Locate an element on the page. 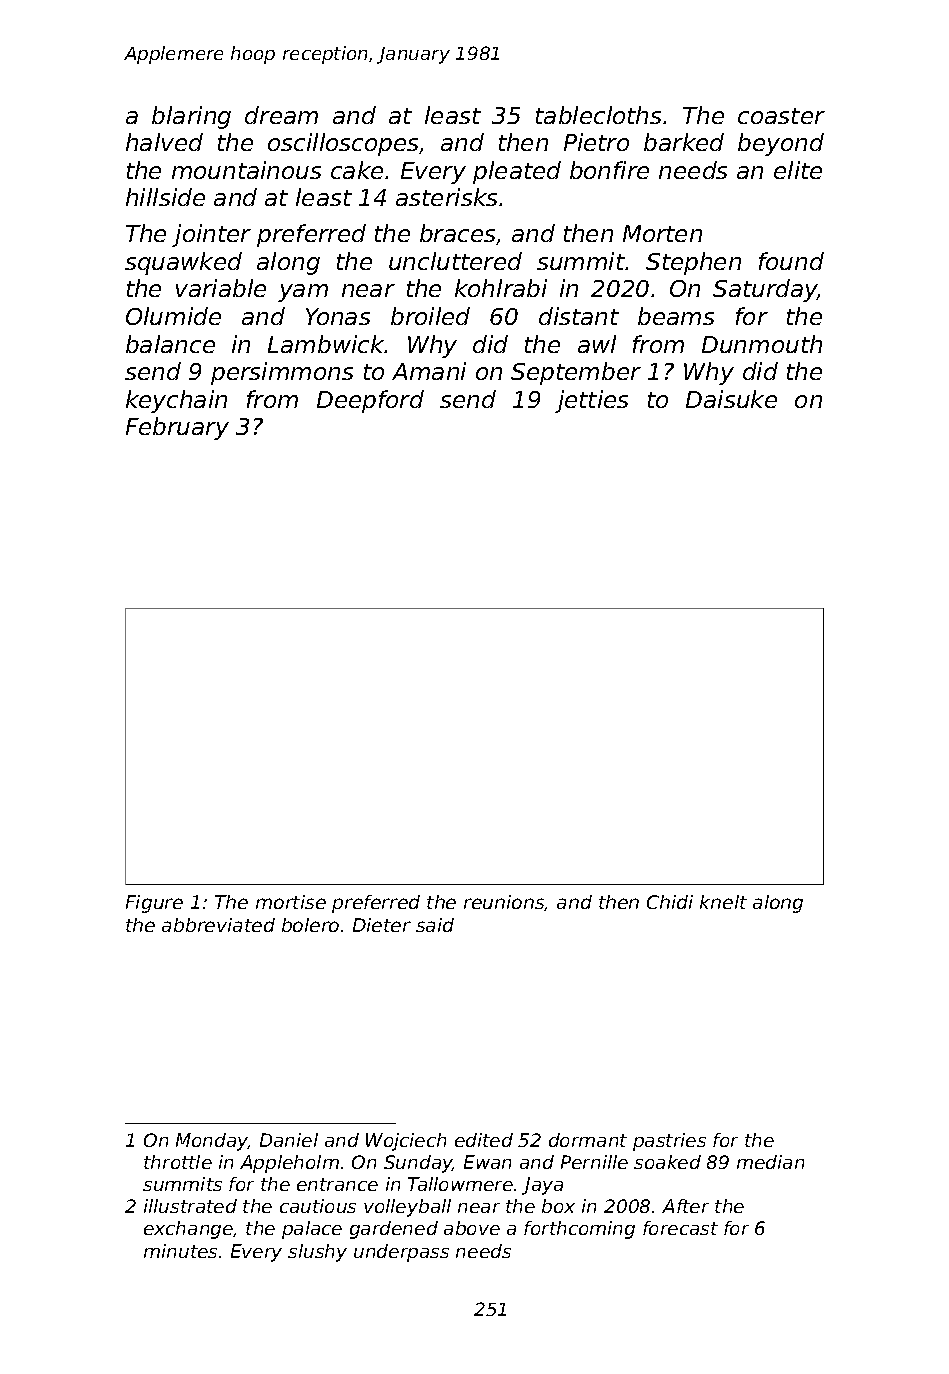  Daisuke is located at coordinates (731, 399).
